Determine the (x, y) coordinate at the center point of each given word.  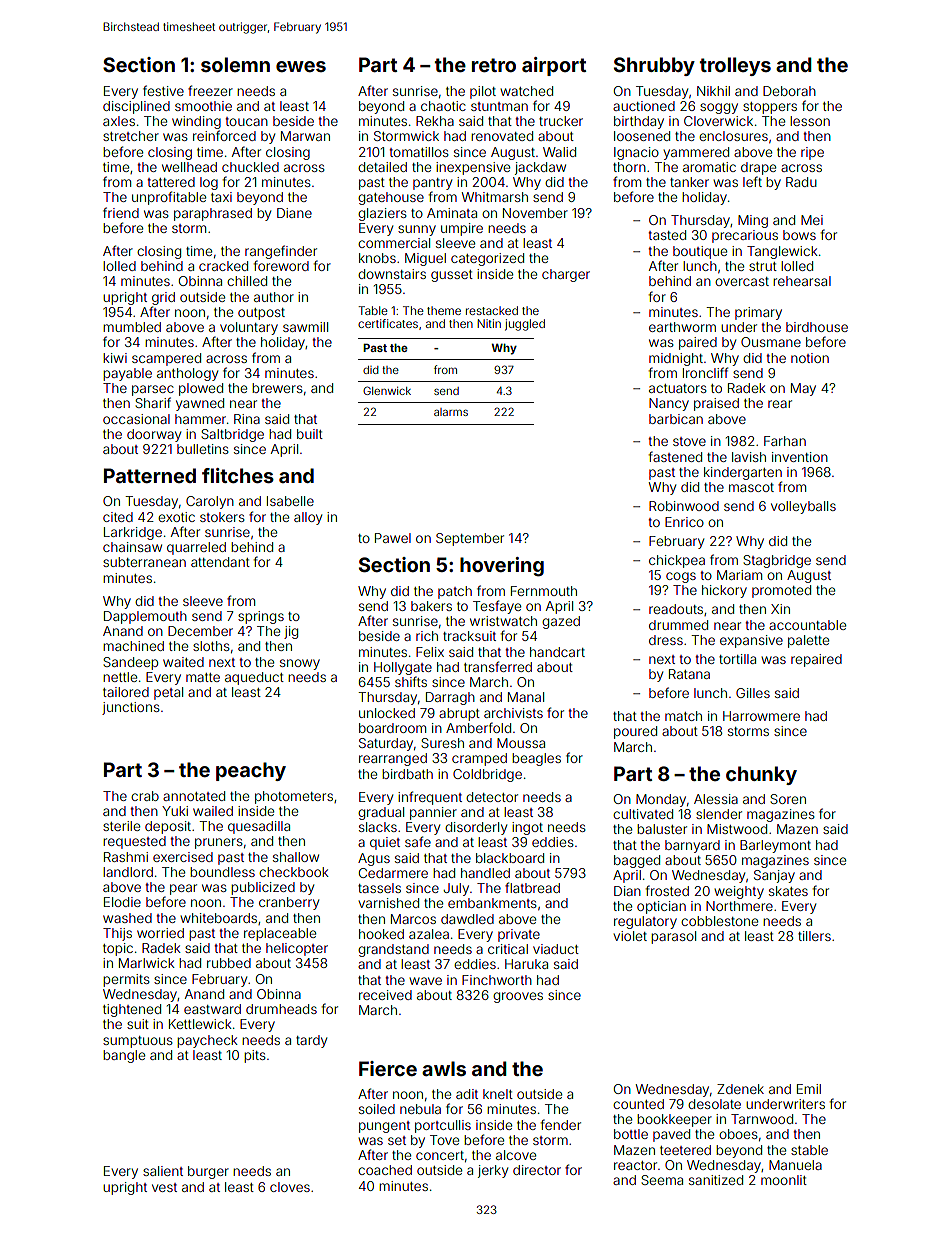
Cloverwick (718, 121)
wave (425, 981)
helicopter (297, 949)
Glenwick (387, 390)
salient (163, 1171)
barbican (676, 419)
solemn (235, 64)
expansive (751, 641)
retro (494, 65)
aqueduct (254, 678)
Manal (526, 697)
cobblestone (719, 921)
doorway (154, 435)
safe (418, 841)
